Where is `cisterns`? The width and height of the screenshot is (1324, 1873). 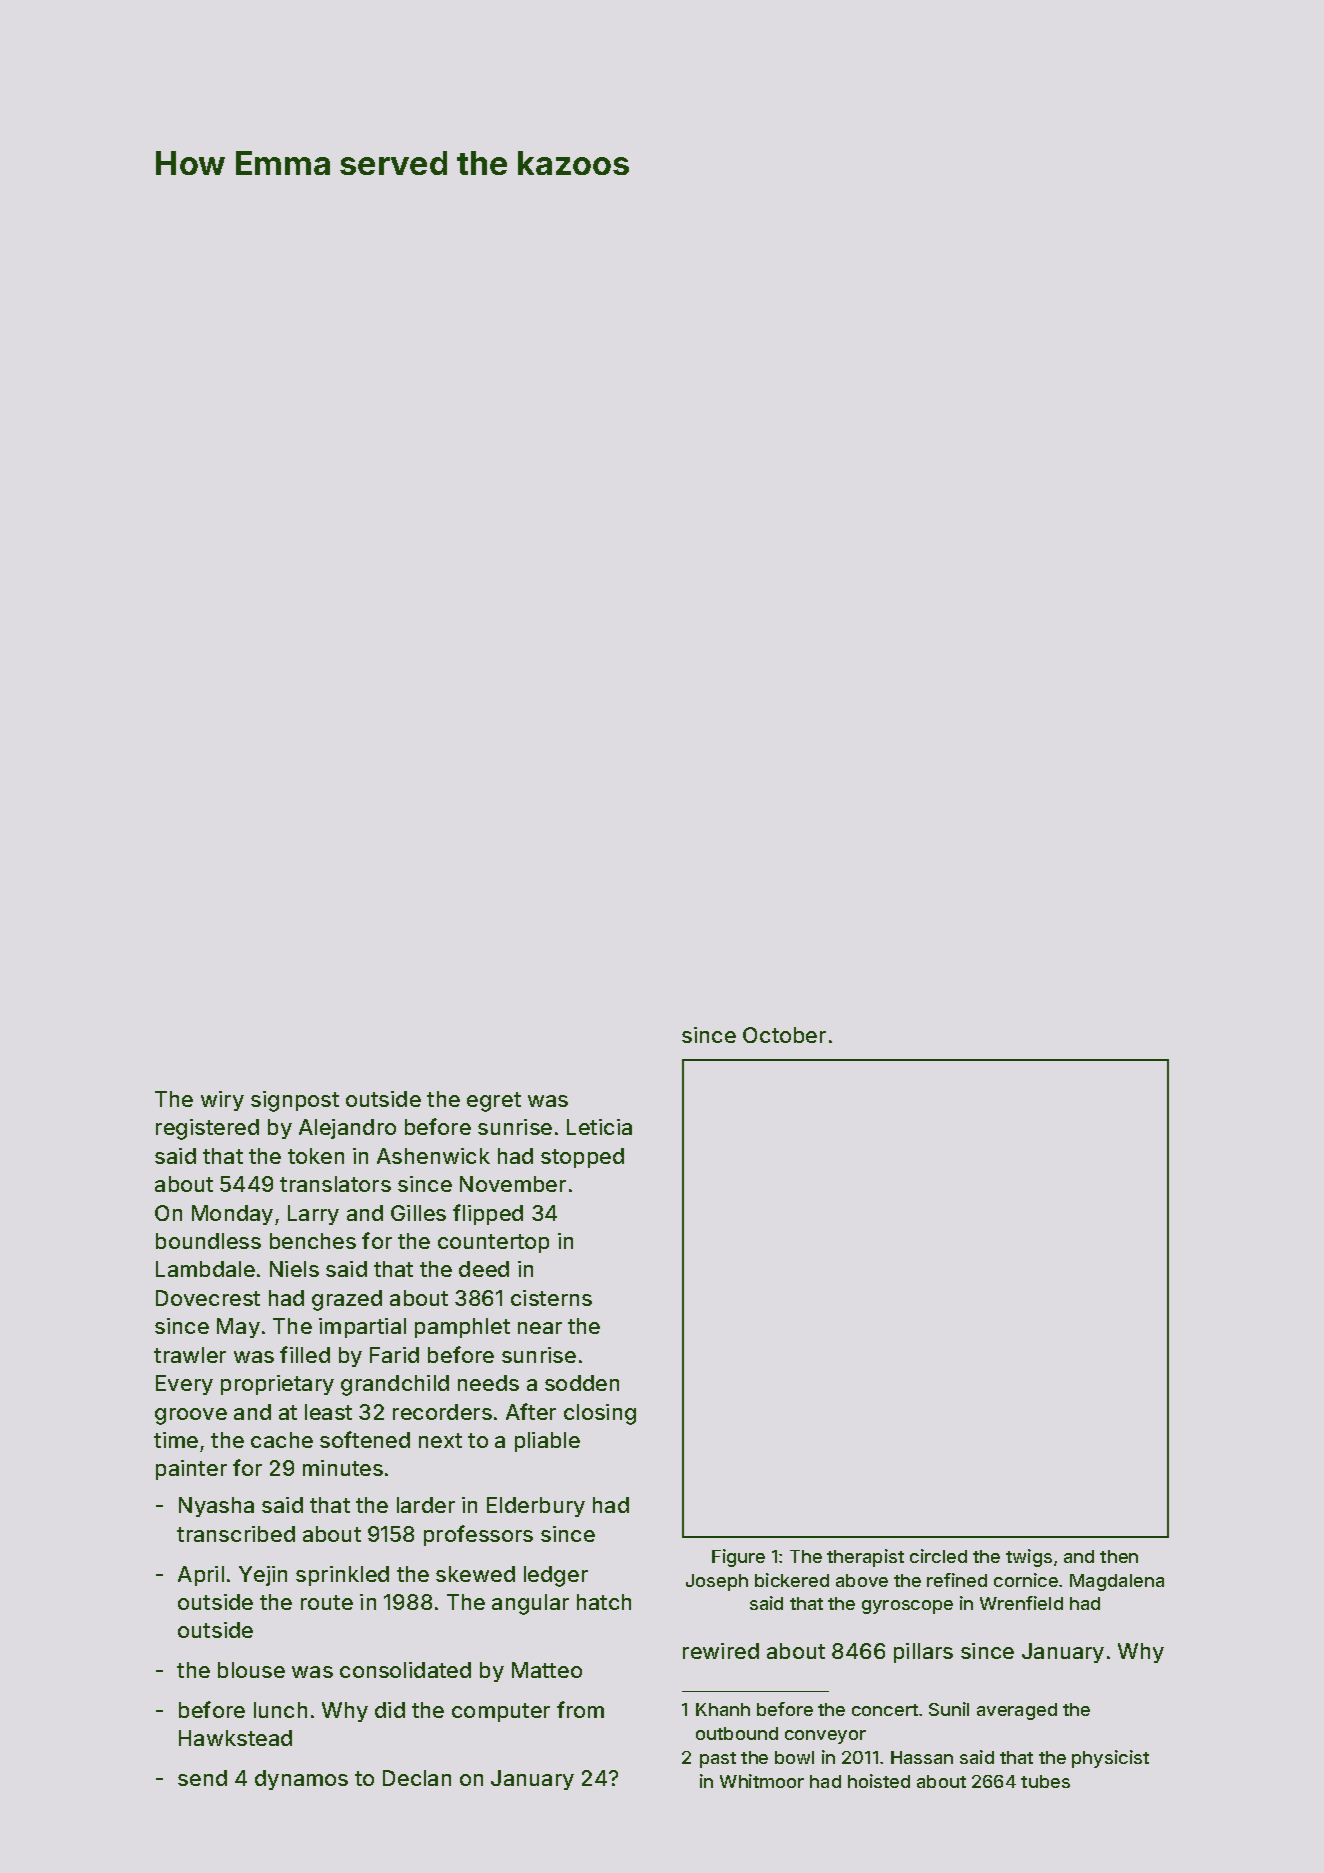 cisterns is located at coordinates (551, 1298).
